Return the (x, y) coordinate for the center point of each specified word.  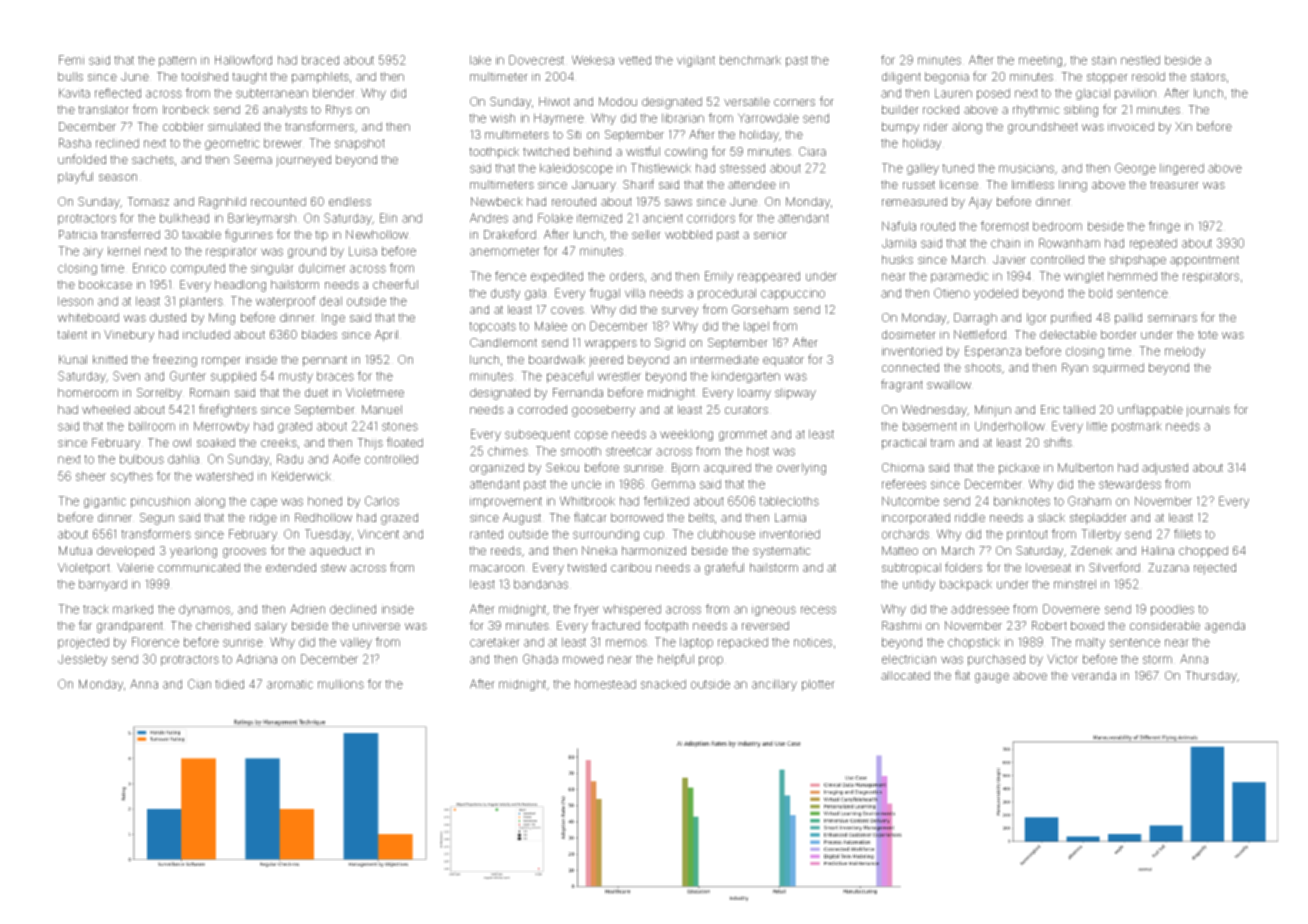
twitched (546, 151)
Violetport (84, 569)
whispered (632, 610)
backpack (966, 585)
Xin (1183, 126)
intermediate (725, 359)
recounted (278, 201)
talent (72, 334)
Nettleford (980, 334)
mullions (341, 684)
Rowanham (1069, 243)
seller (646, 234)
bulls (70, 76)
